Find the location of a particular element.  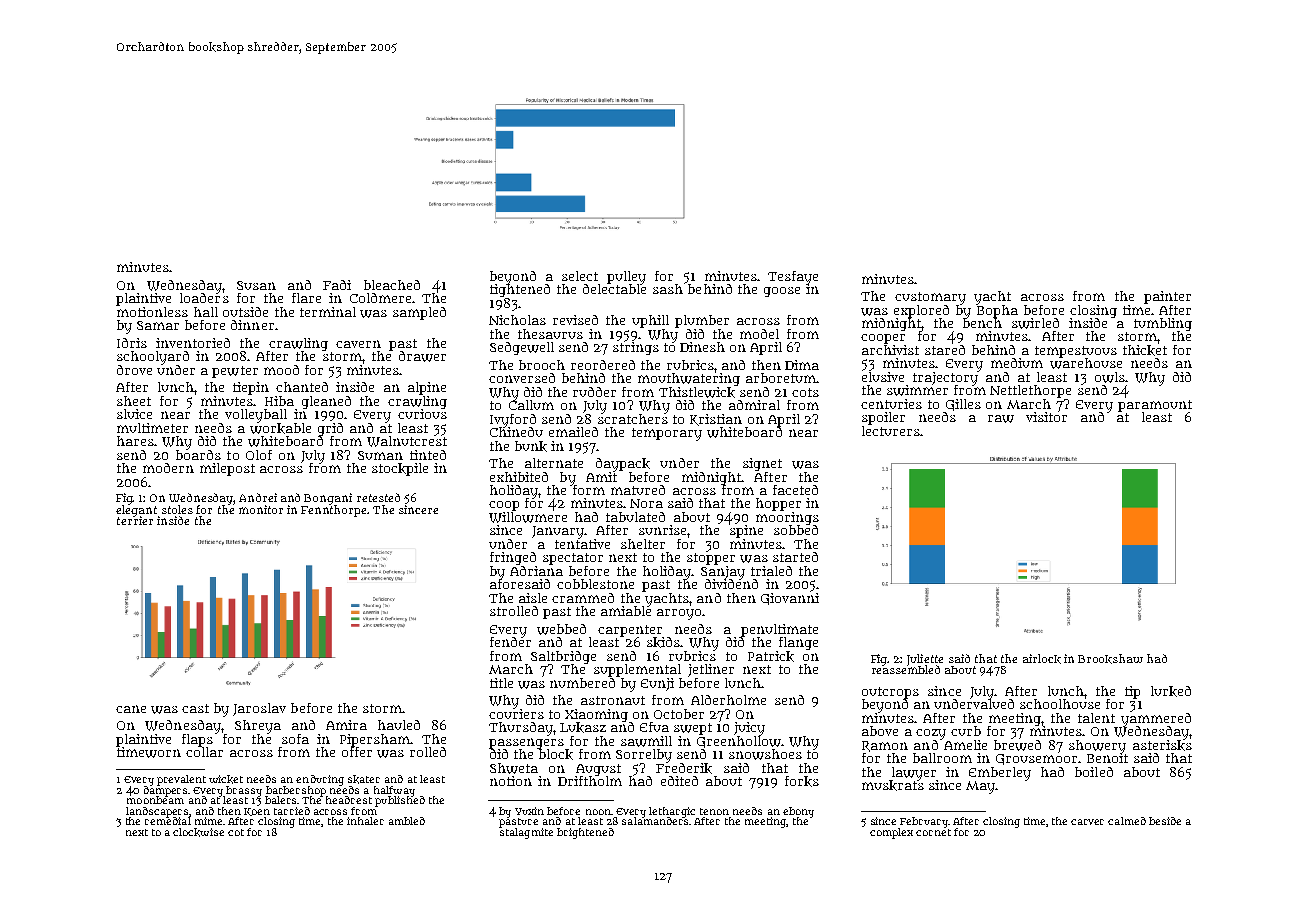

Brookshaw is located at coordinates (1110, 659).
